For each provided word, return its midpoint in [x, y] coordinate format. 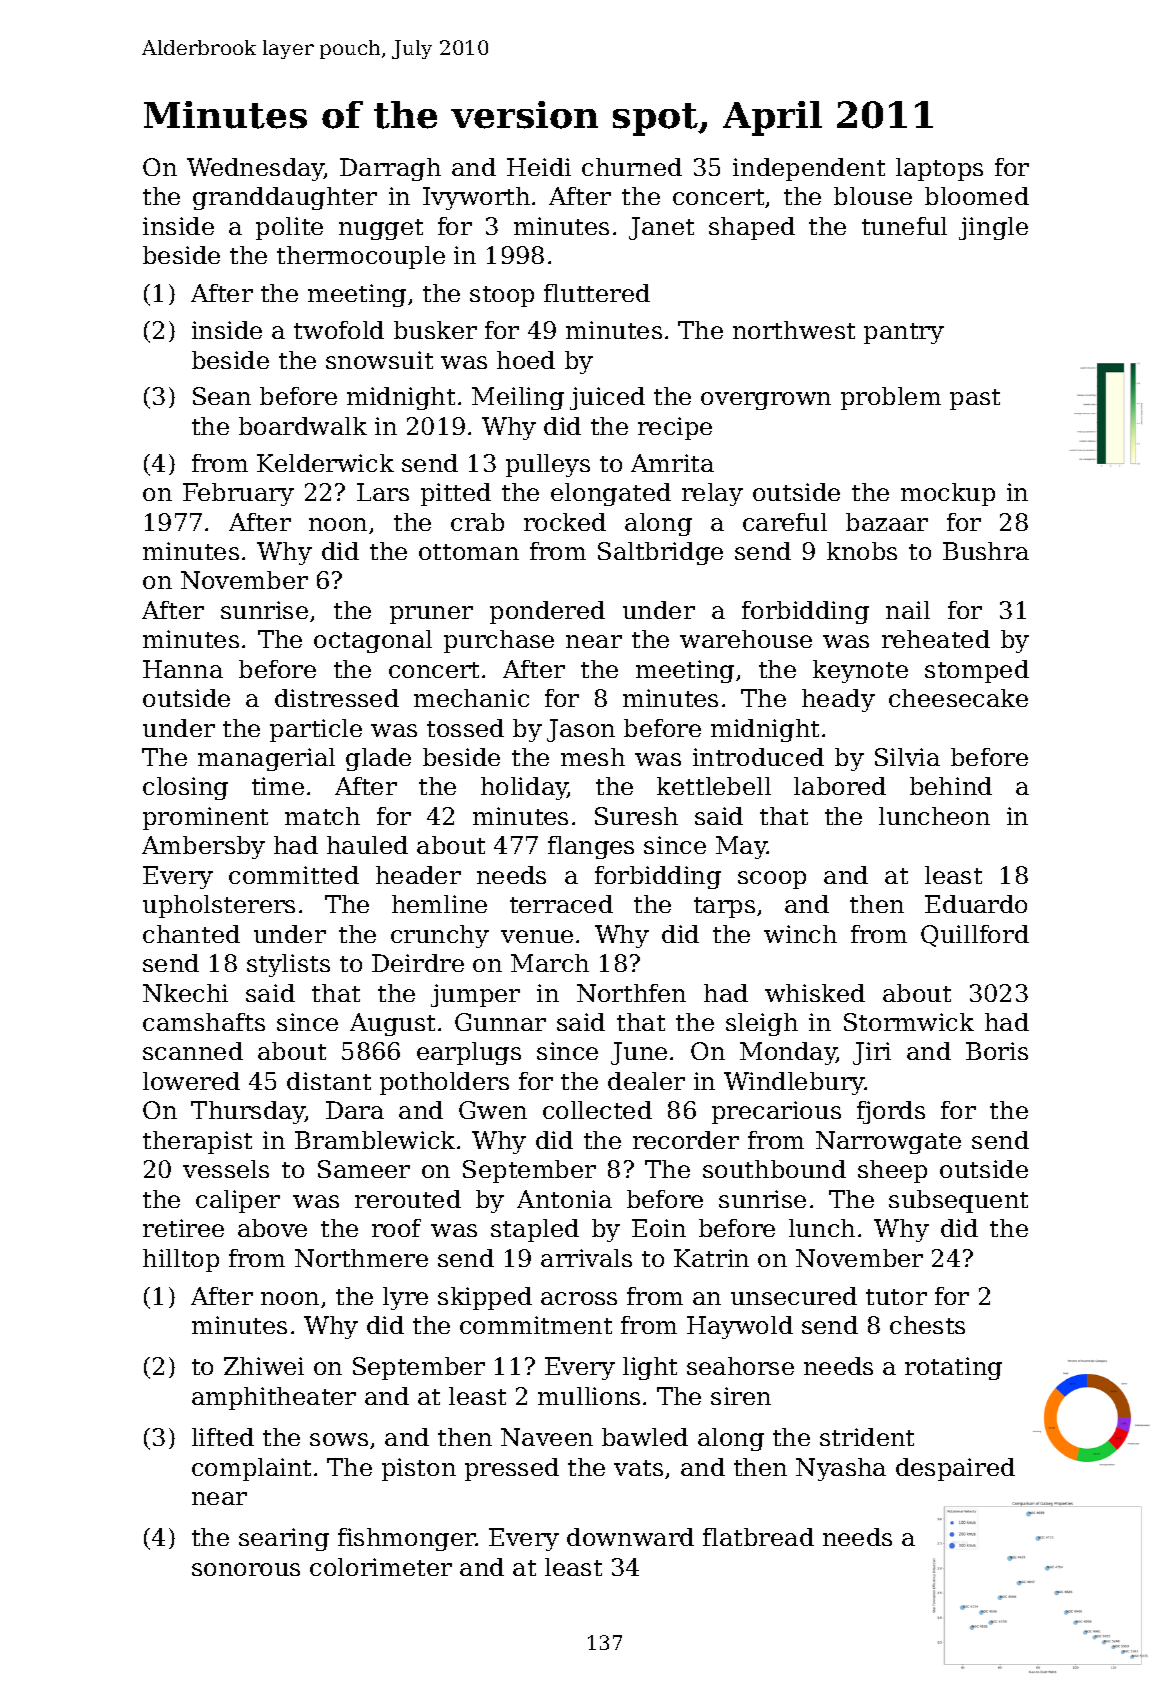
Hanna [183, 669]
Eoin [659, 1228]
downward [630, 1537]
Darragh [390, 169]
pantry [904, 333]
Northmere [361, 1258]
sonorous [246, 1569]
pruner [431, 615]
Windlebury [794, 1083]
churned [632, 167]
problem [891, 398]
